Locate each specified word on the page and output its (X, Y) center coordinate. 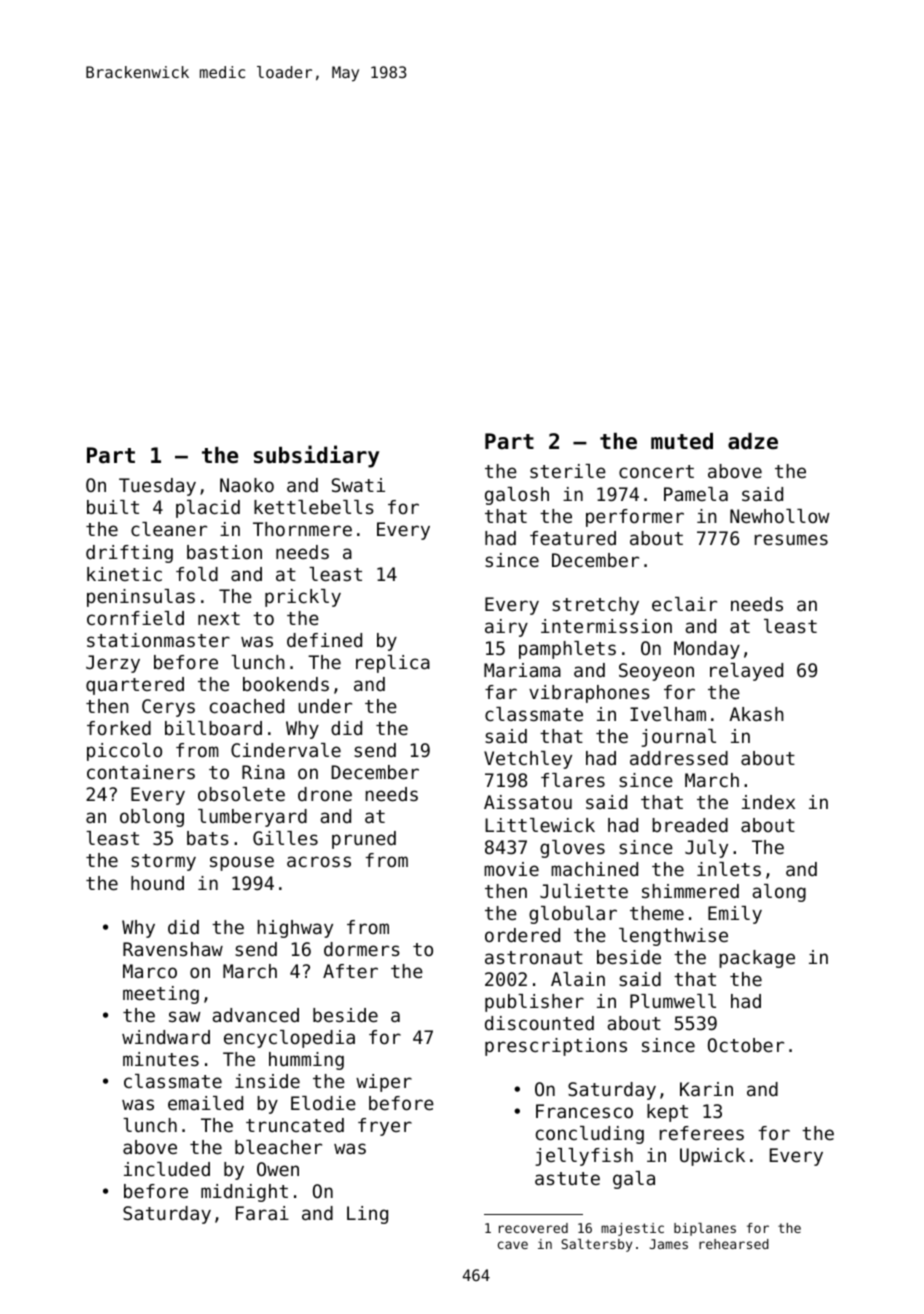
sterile (568, 471)
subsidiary (316, 456)
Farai (262, 1213)
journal (678, 738)
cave (513, 1245)
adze (753, 441)
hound (157, 883)
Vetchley (528, 760)
